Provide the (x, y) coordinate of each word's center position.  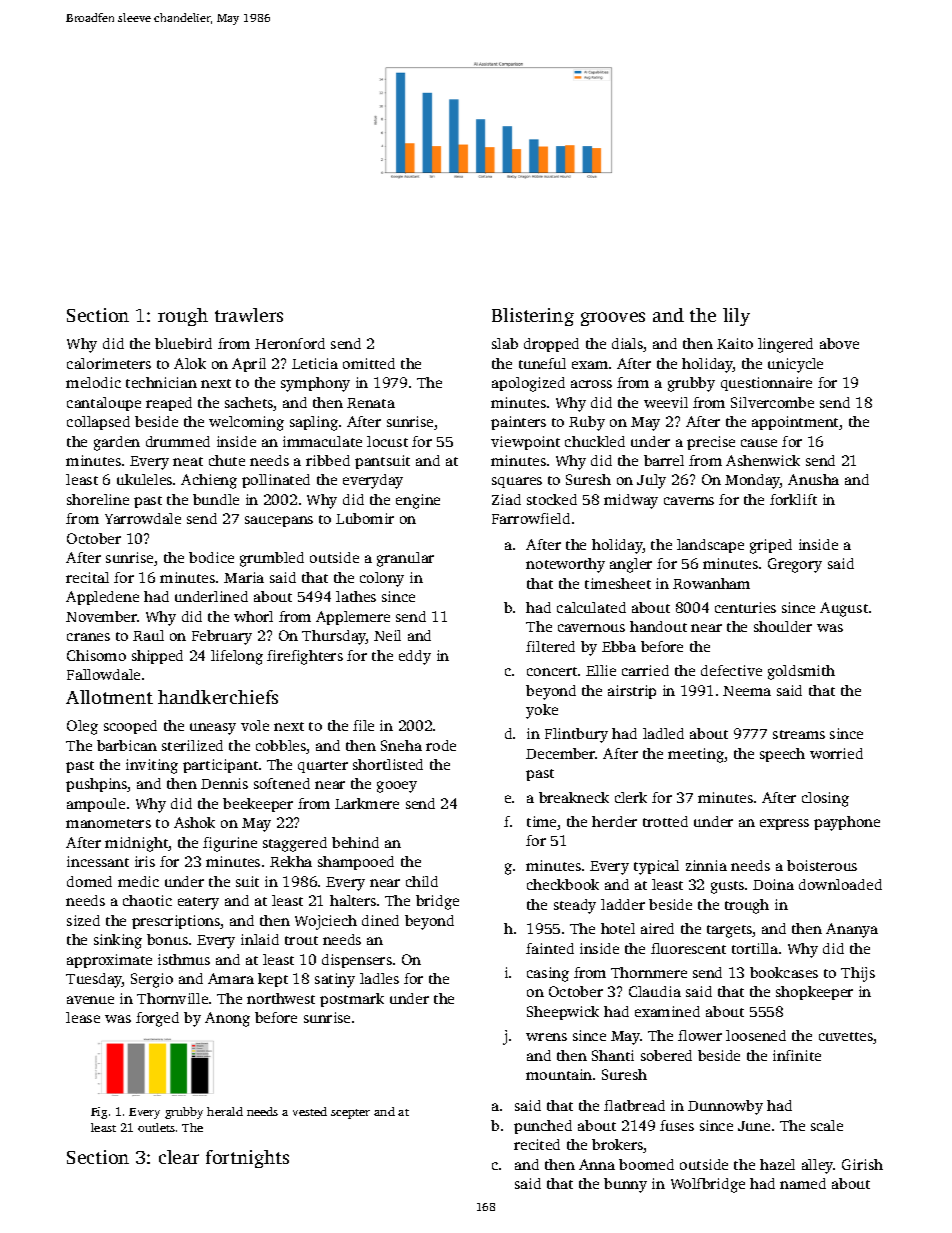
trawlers (249, 315)
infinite (797, 1055)
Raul (148, 635)
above (839, 343)
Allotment (109, 697)
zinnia (706, 865)
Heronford (290, 343)
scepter (350, 1114)
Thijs (858, 974)
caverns (689, 501)
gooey (397, 787)
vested (310, 1111)
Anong (227, 1019)
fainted (550, 948)
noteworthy (565, 565)
